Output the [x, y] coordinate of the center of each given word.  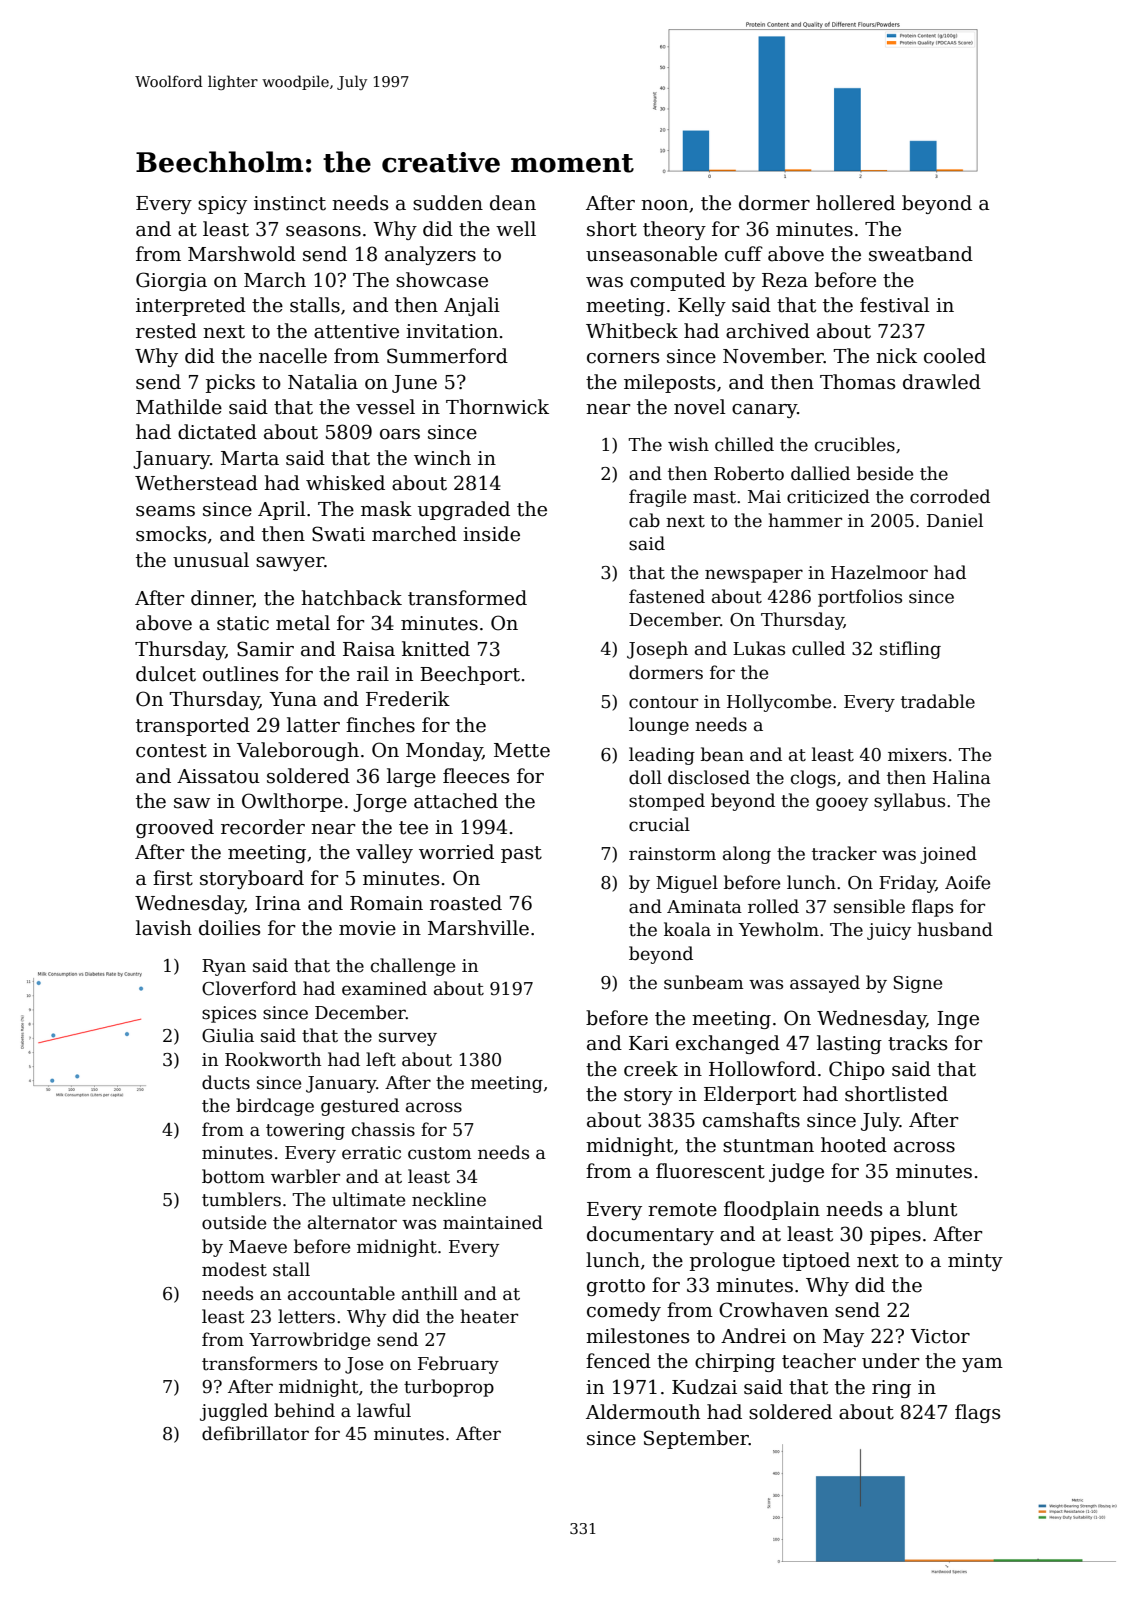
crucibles [855, 444]
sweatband [921, 254]
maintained [493, 1222]
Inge [958, 1020]
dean [513, 203]
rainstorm [672, 854]
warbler [305, 1176]
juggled [234, 1412]
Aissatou [218, 776]
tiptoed [816, 1261]
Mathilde [179, 407]
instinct [290, 203]
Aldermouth [643, 1412]
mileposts [669, 383]
